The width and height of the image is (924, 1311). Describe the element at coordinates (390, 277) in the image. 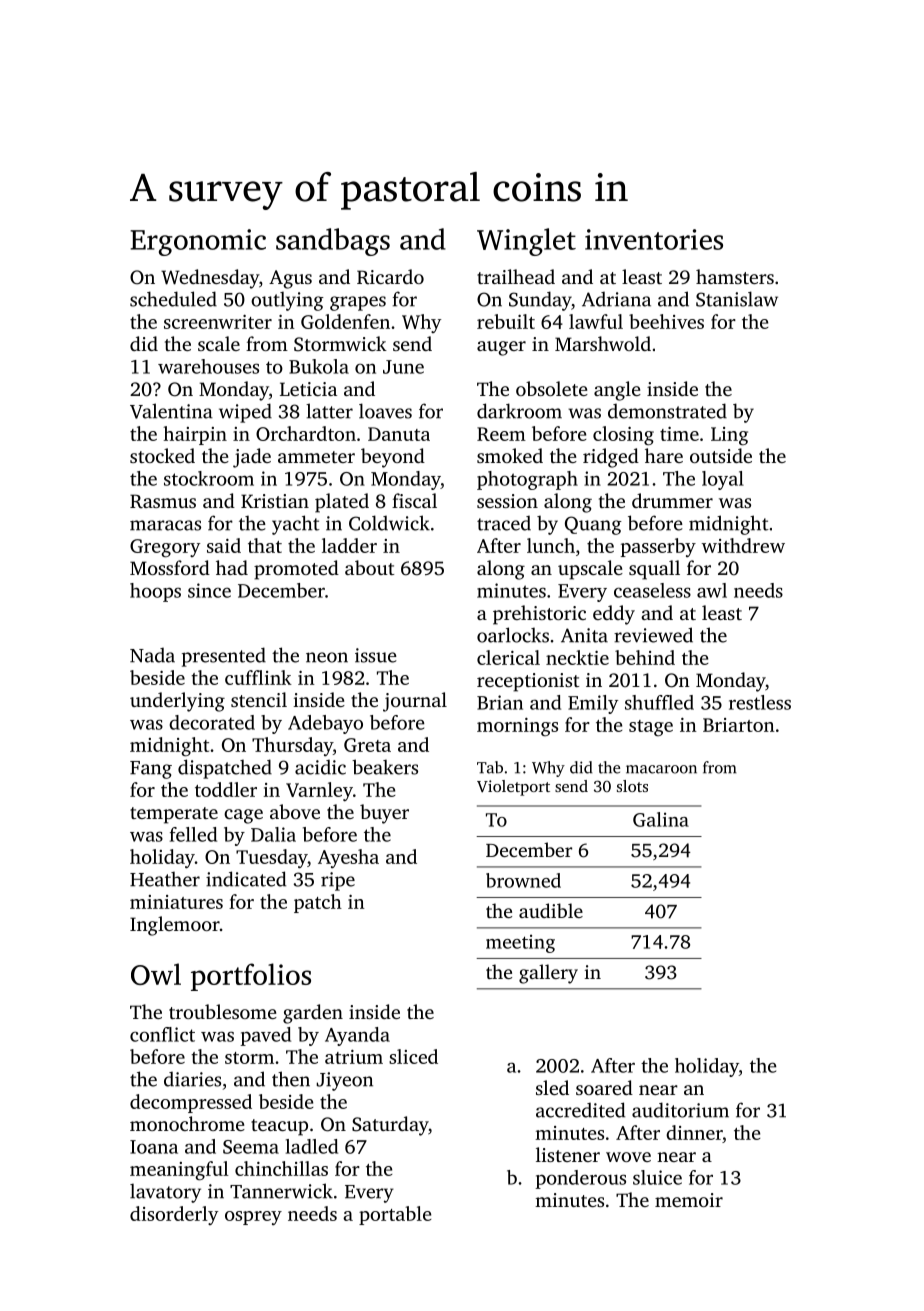

I see `Ricardo` at that location.
